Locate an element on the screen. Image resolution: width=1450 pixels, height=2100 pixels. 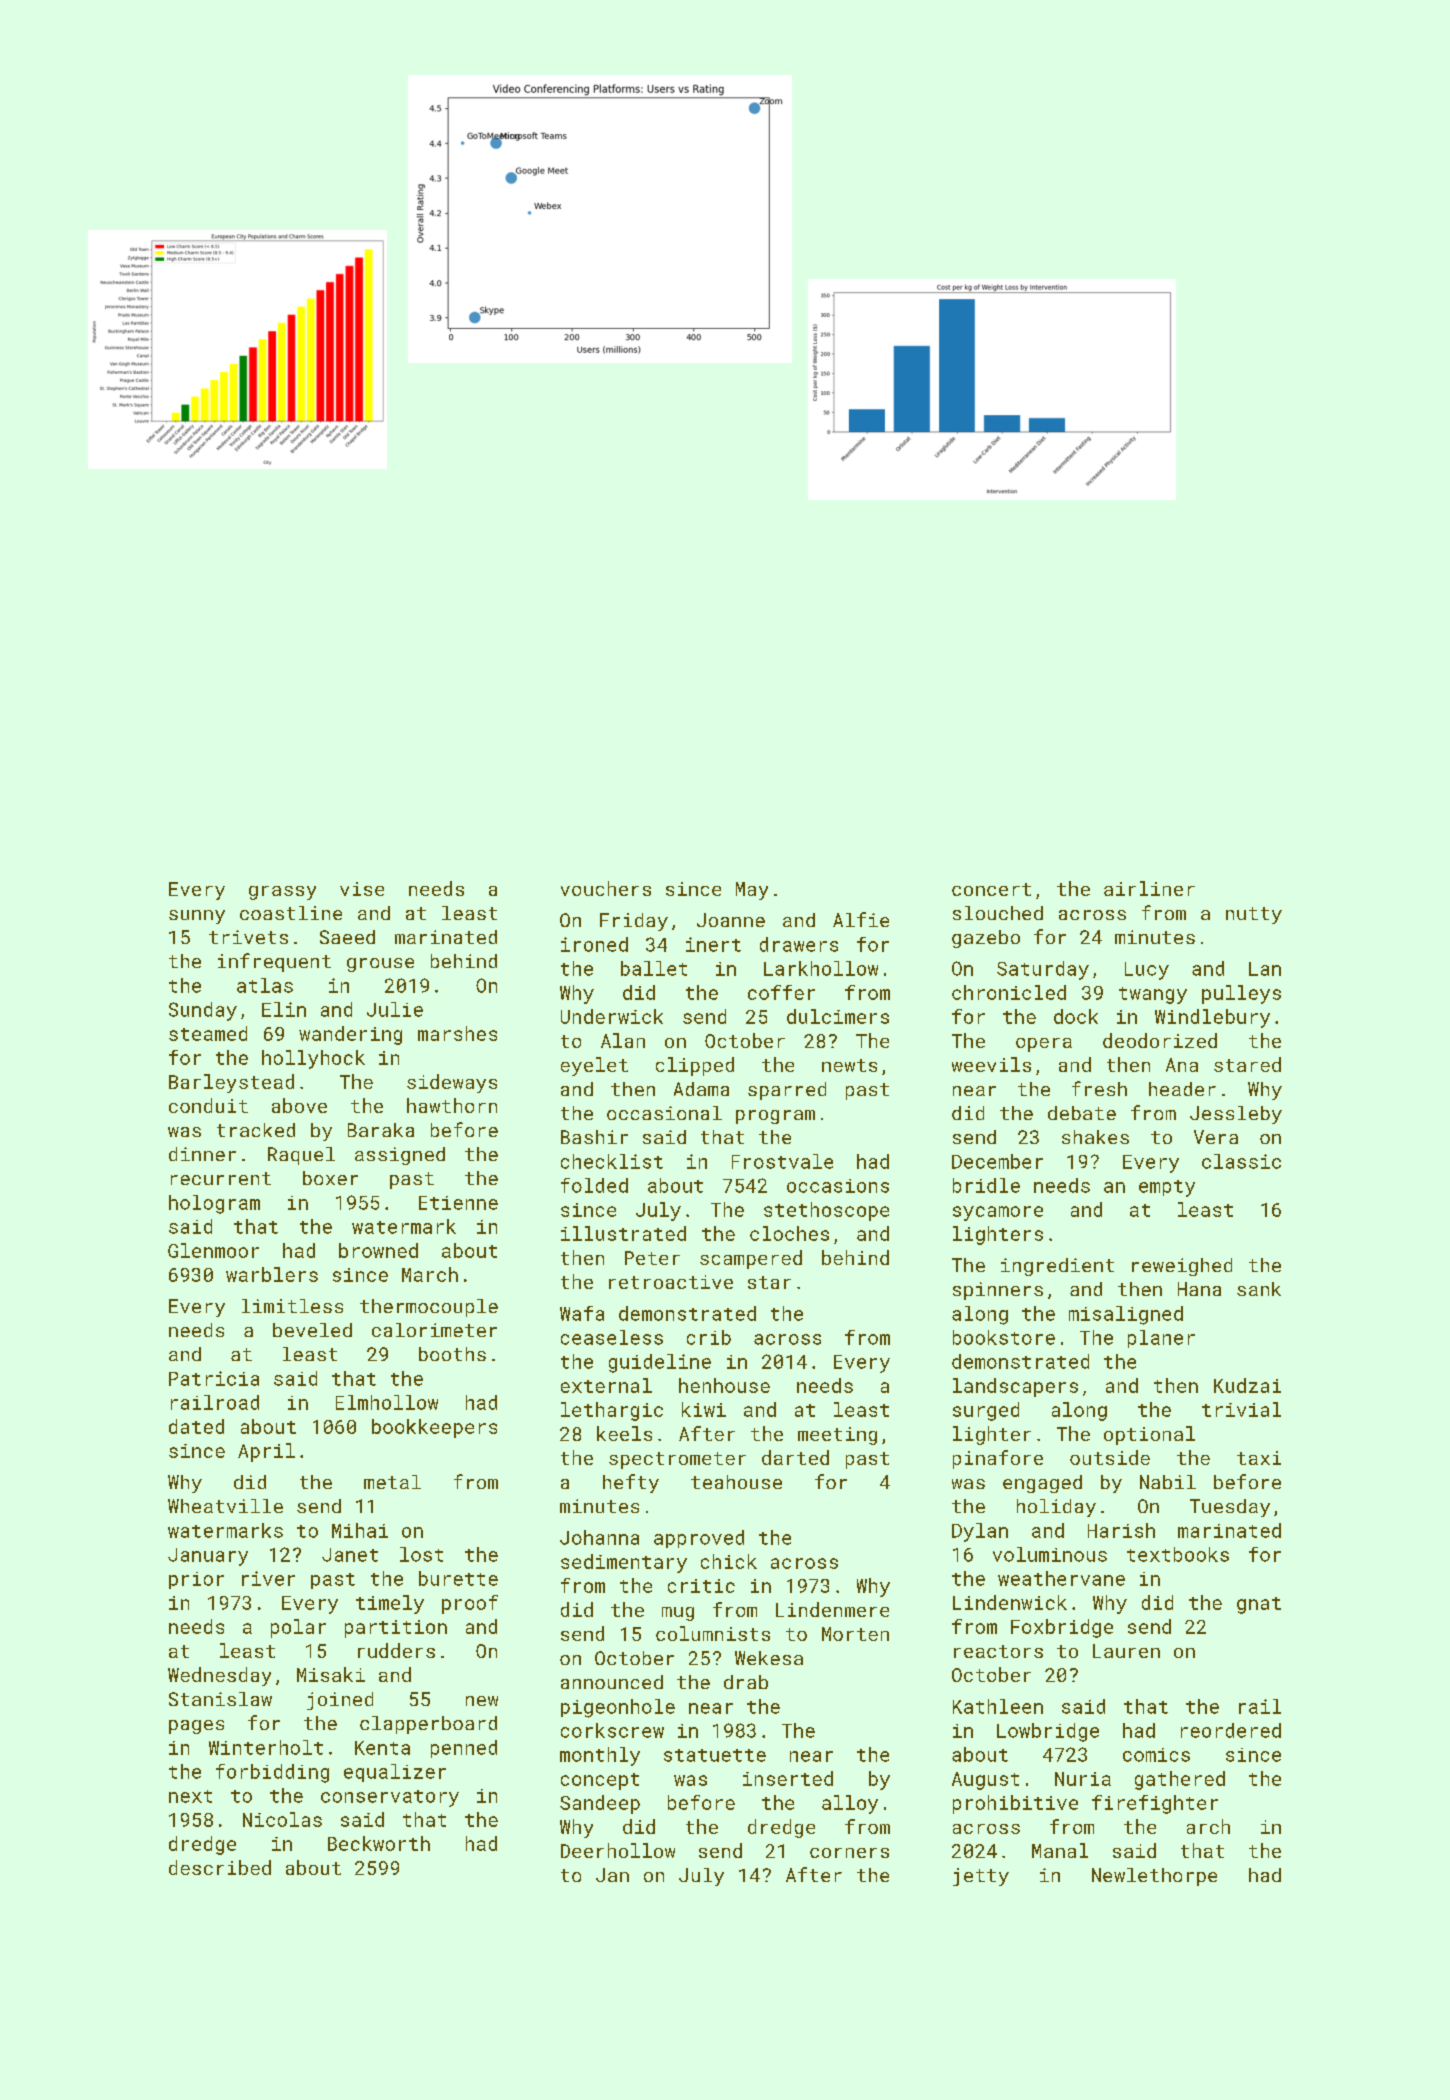
header is located at coordinates (1182, 1089).
